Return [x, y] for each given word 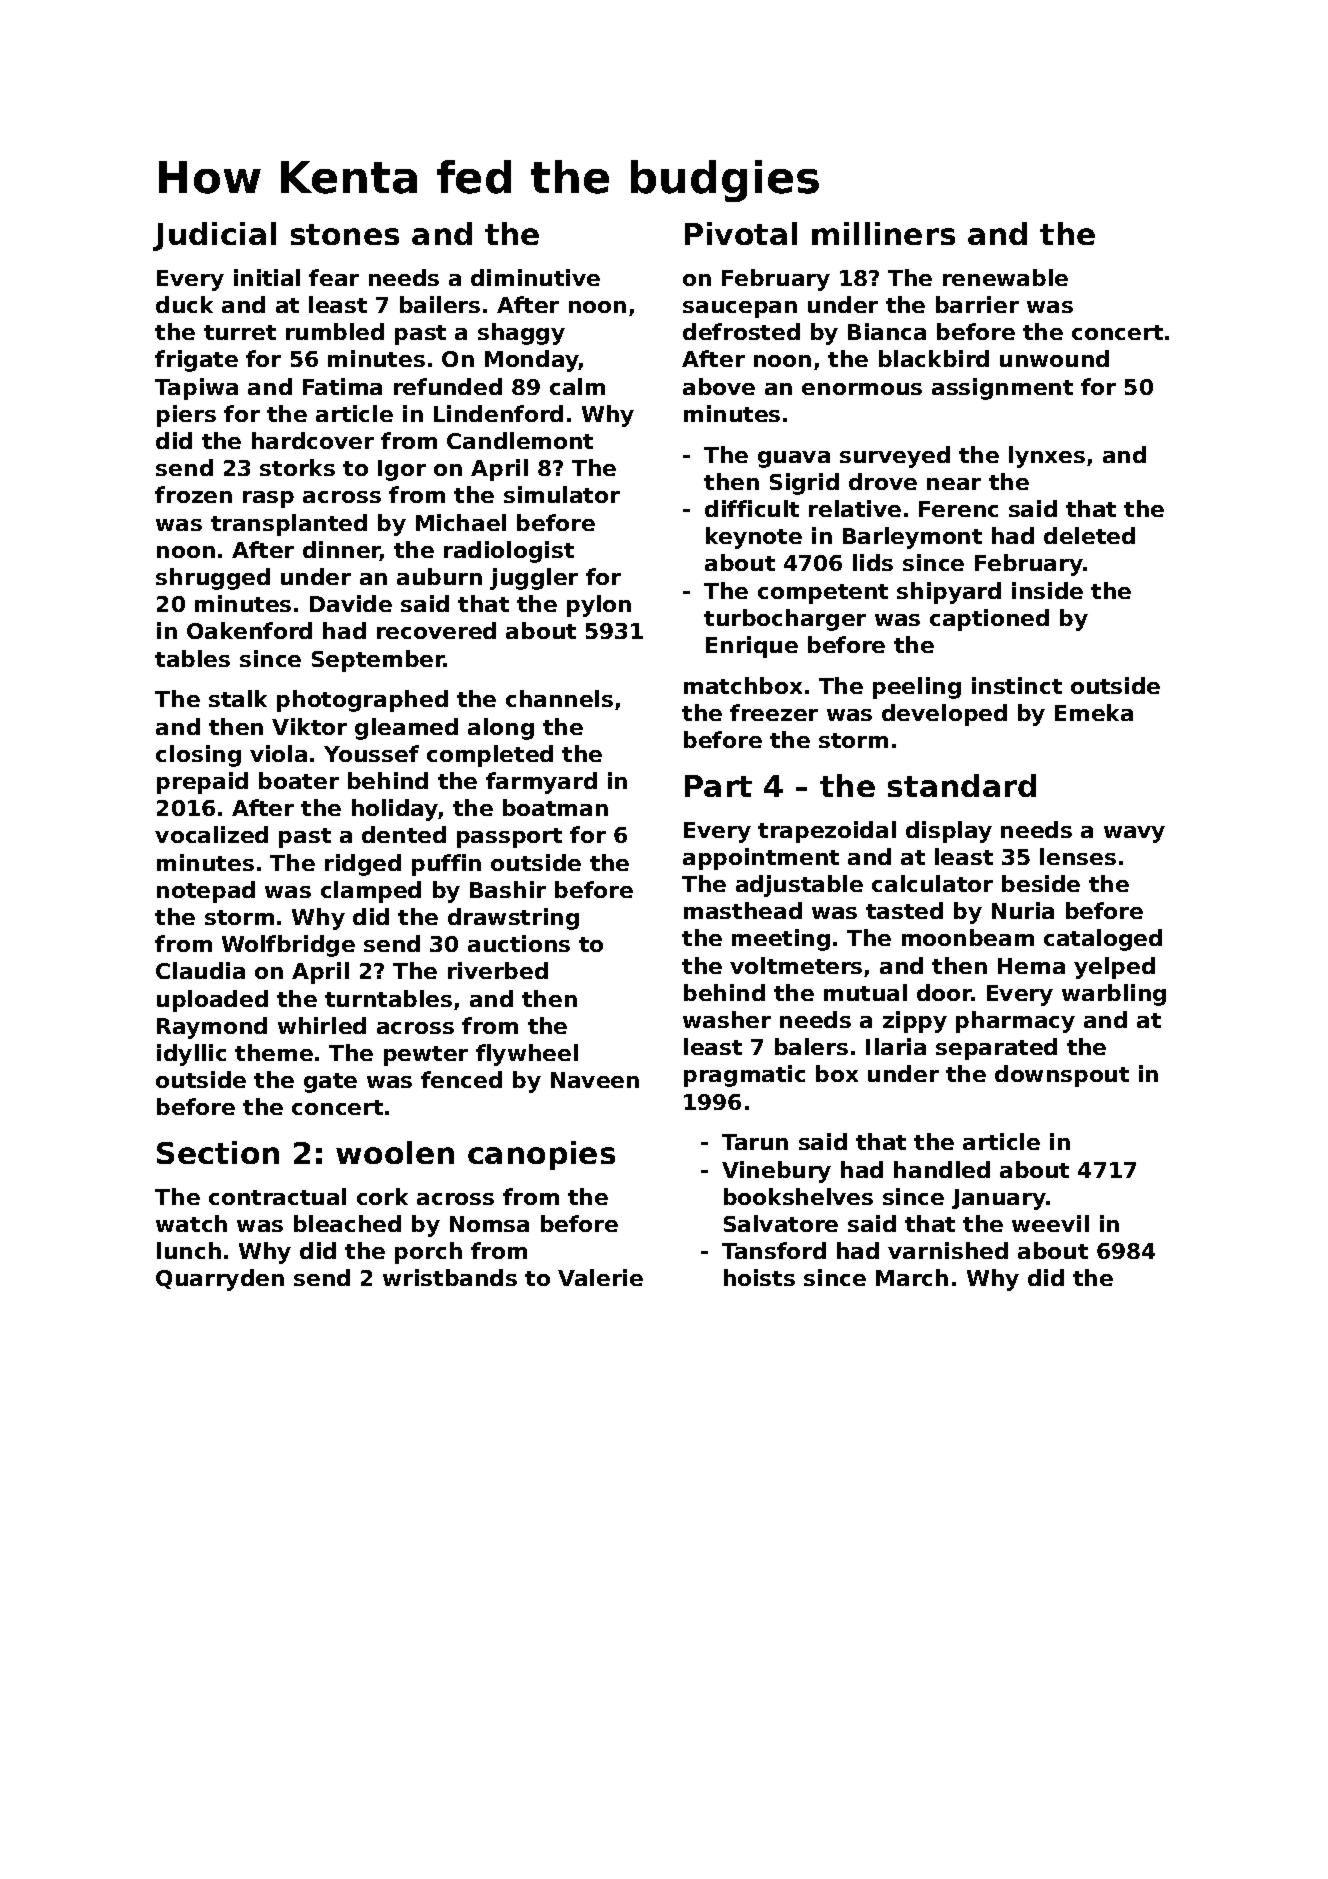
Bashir [508, 889]
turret [240, 332]
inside [1047, 590]
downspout [1062, 1076]
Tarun [755, 1142]
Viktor [309, 726]
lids [873, 562]
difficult [752, 508]
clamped [371, 892]
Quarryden [220, 1280]
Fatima [342, 386]
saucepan [740, 309]
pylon [599, 606]
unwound [1054, 358]
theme [274, 1052]
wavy [1134, 834]
